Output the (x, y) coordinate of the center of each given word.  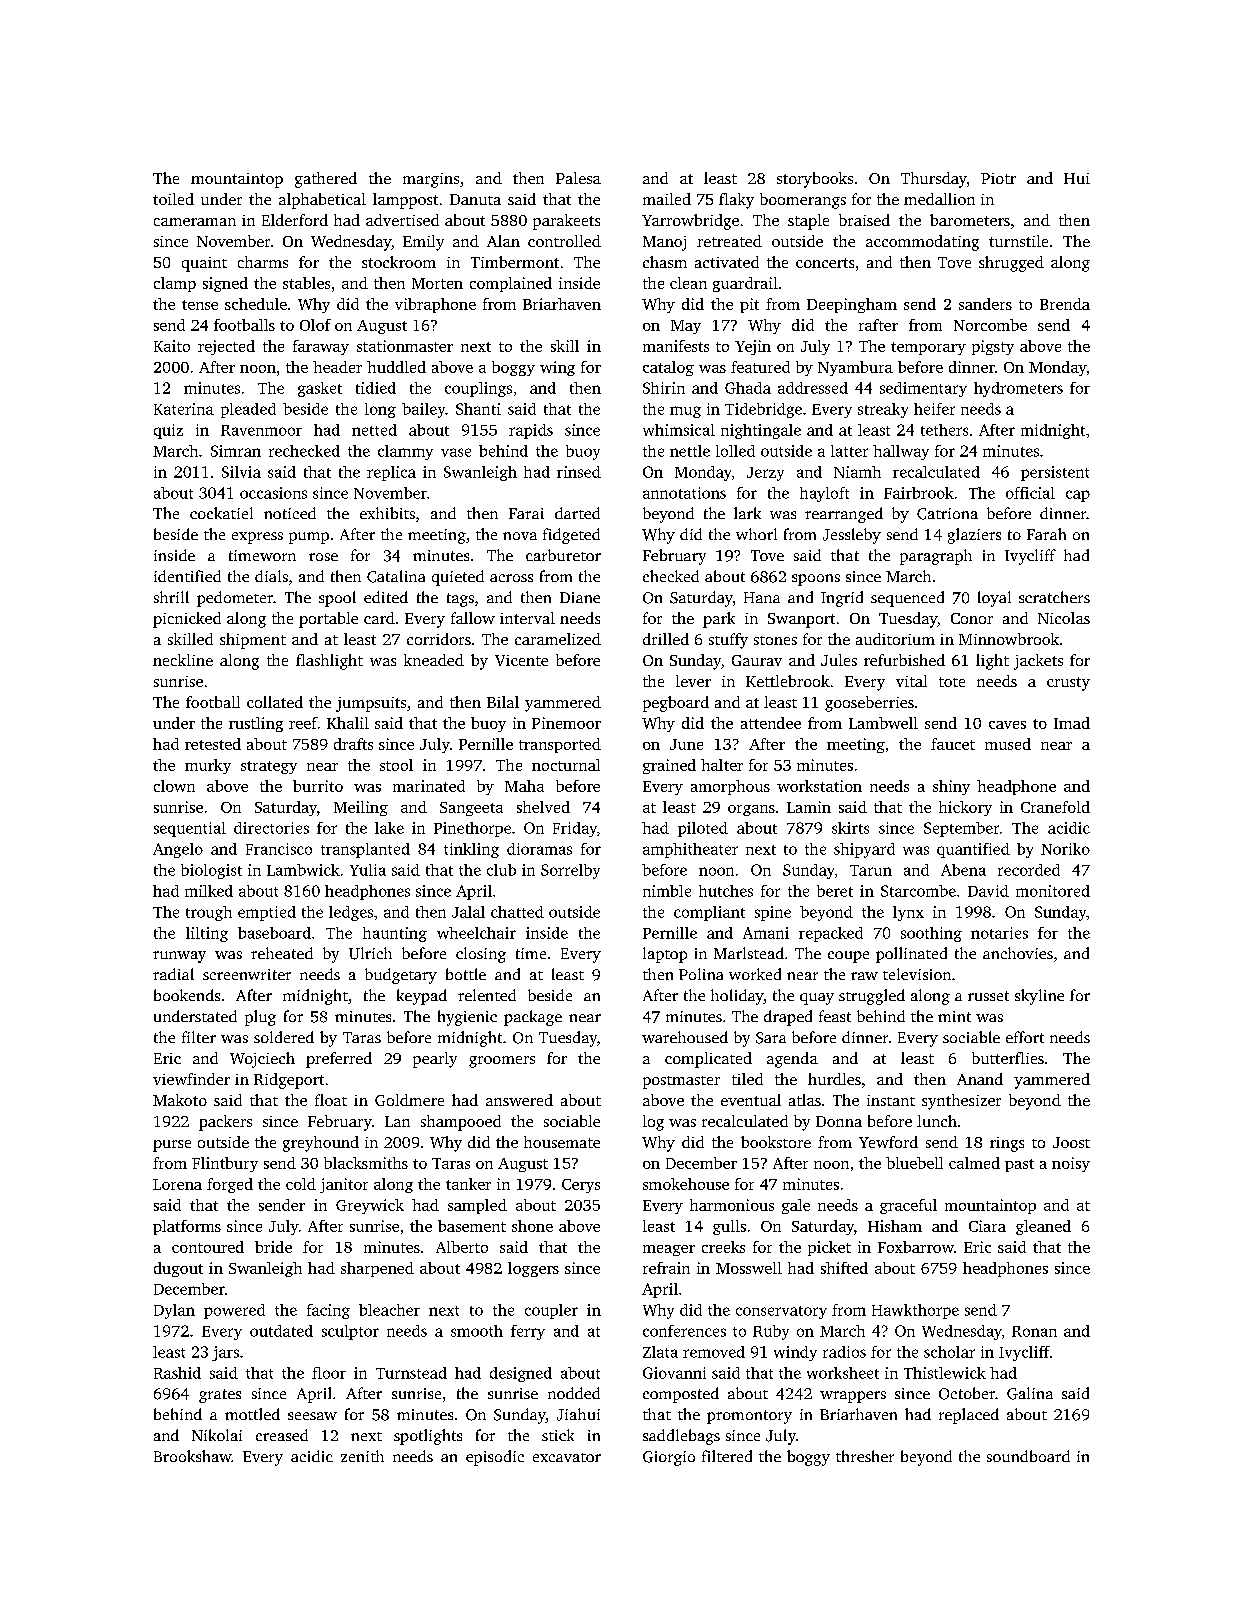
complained (511, 284)
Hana (762, 597)
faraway (321, 347)
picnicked (187, 620)
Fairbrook (919, 493)
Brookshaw (192, 1456)
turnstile (1018, 241)
